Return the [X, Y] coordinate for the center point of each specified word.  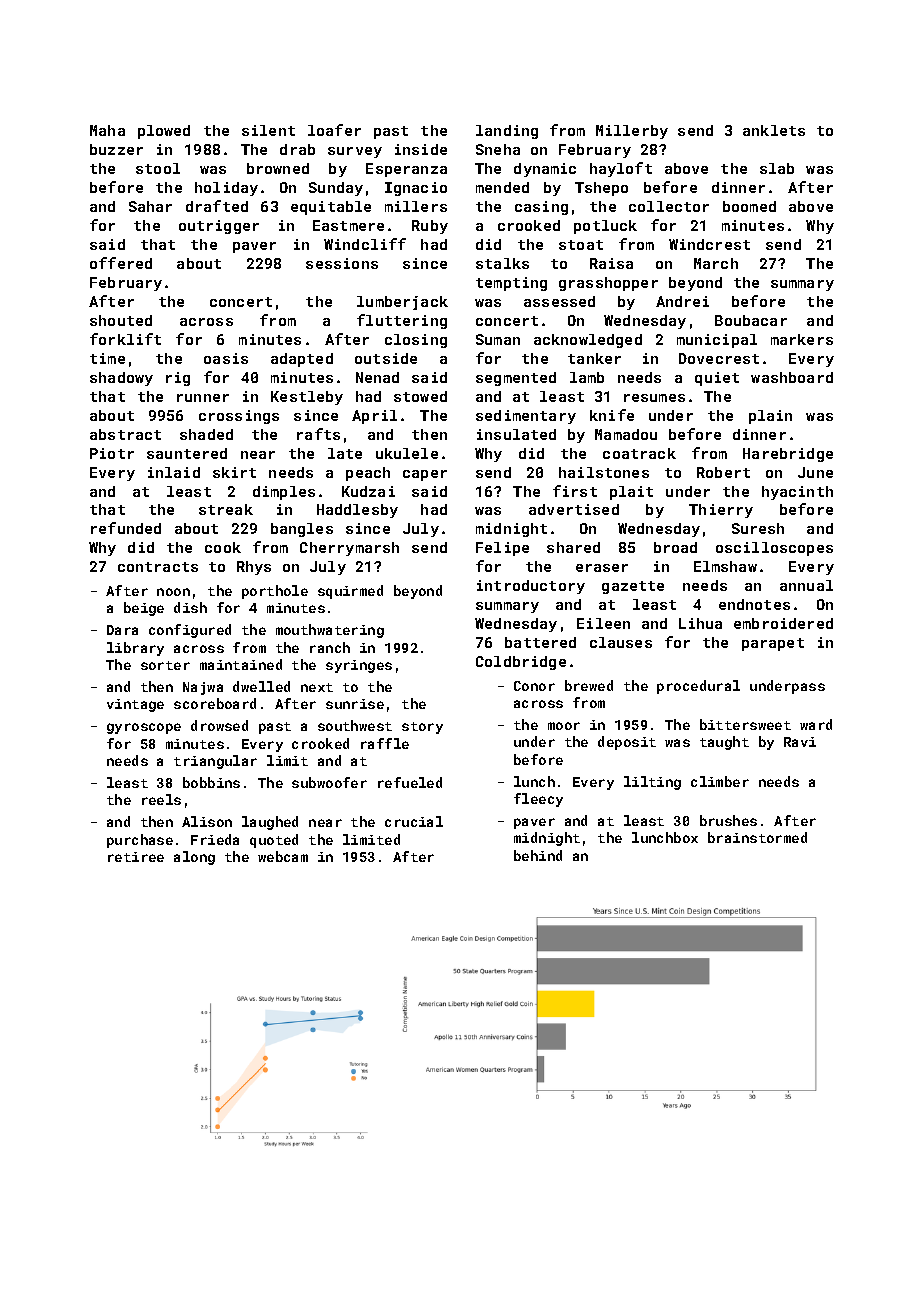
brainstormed [757, 837]
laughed [270, 823]
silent [268, 130]
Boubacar [751, 320]
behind [538, 855]
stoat [581, 245]
